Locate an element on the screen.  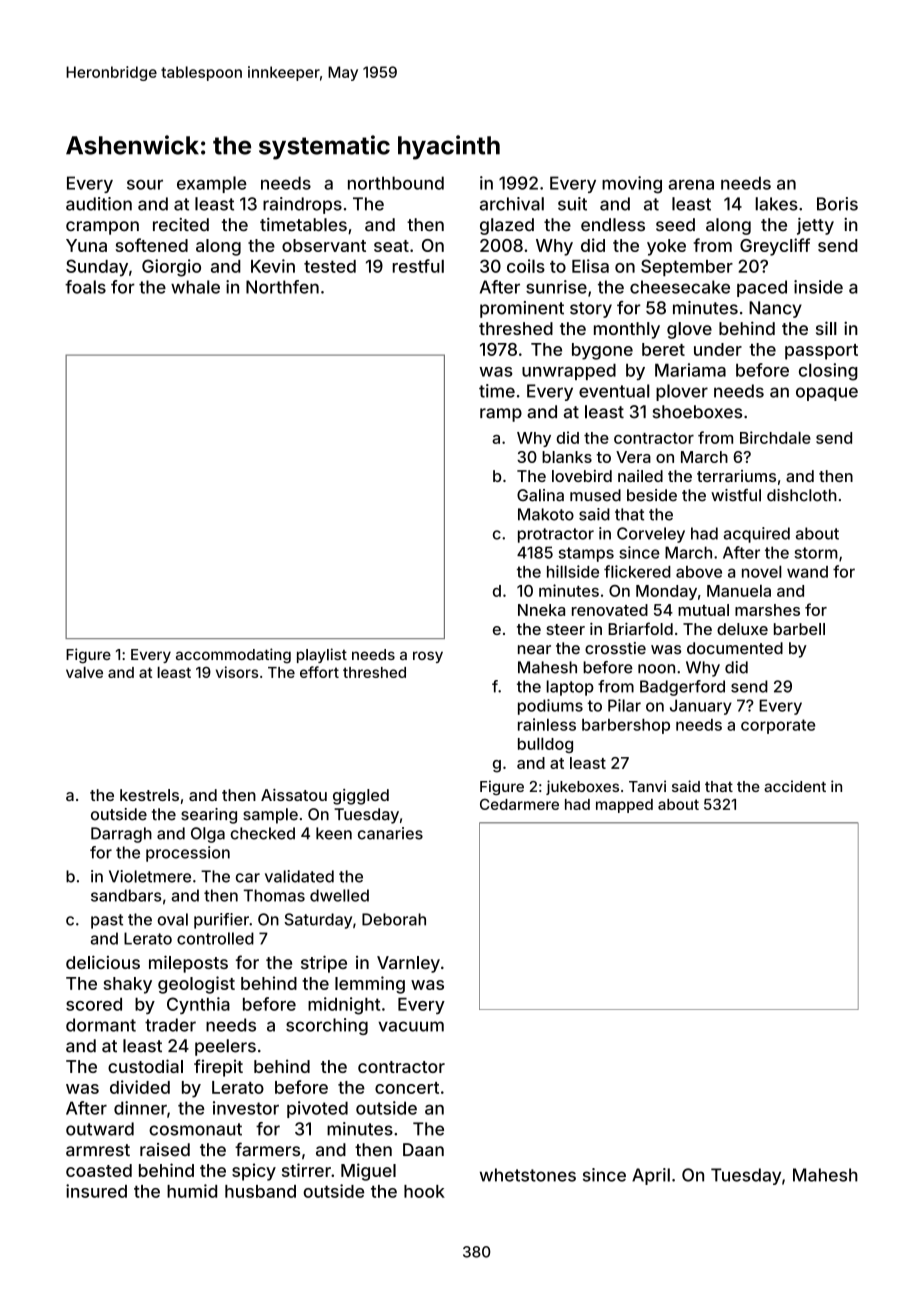
moving is located at coordinates (632, 185).
